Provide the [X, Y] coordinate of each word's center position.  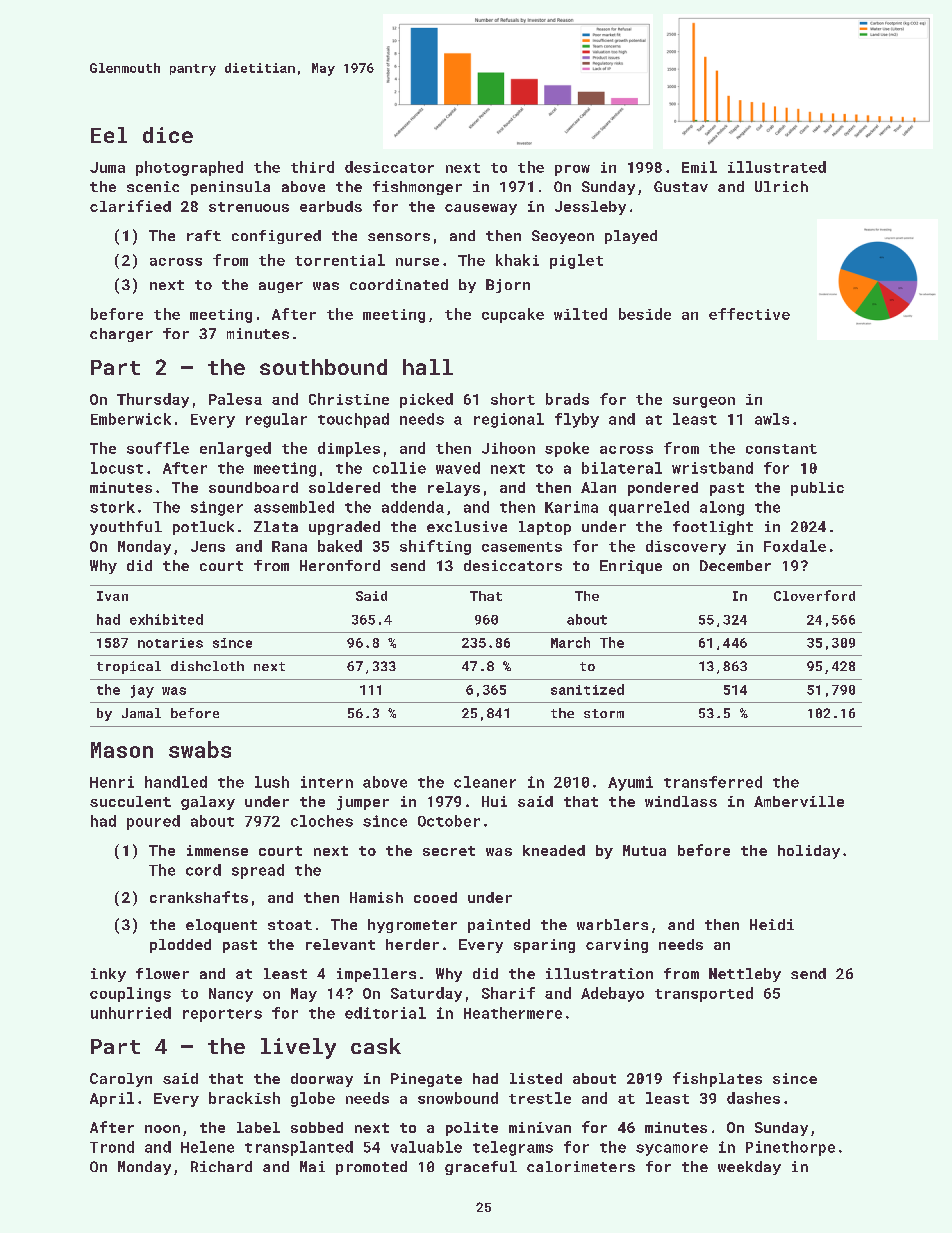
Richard [221, 1166]
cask [376, 1046]
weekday [749, 1168]
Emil [699, 167]
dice [168, 135]
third [312, 167]
